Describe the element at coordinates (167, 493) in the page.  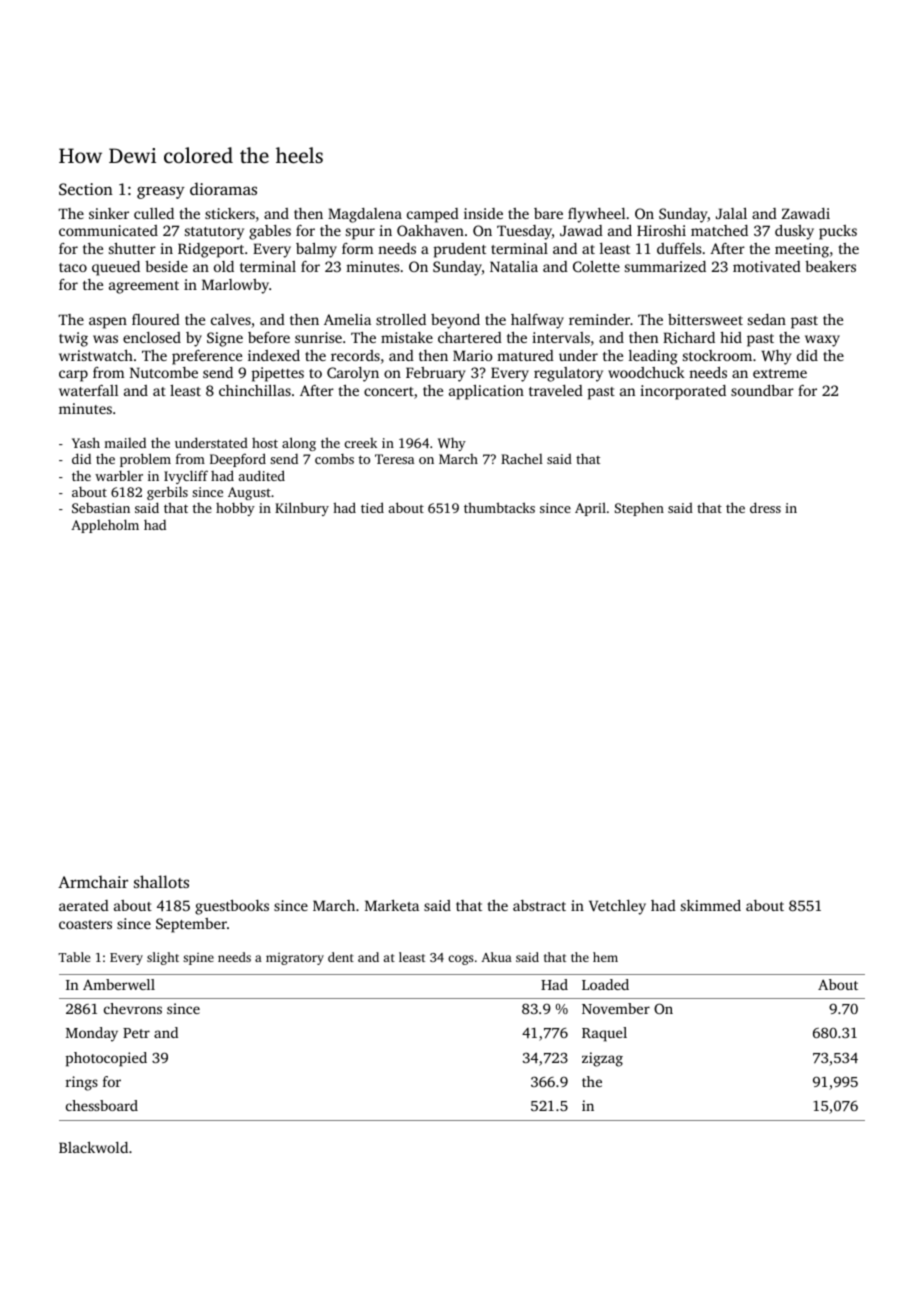
I see `gerbils` at that location.
